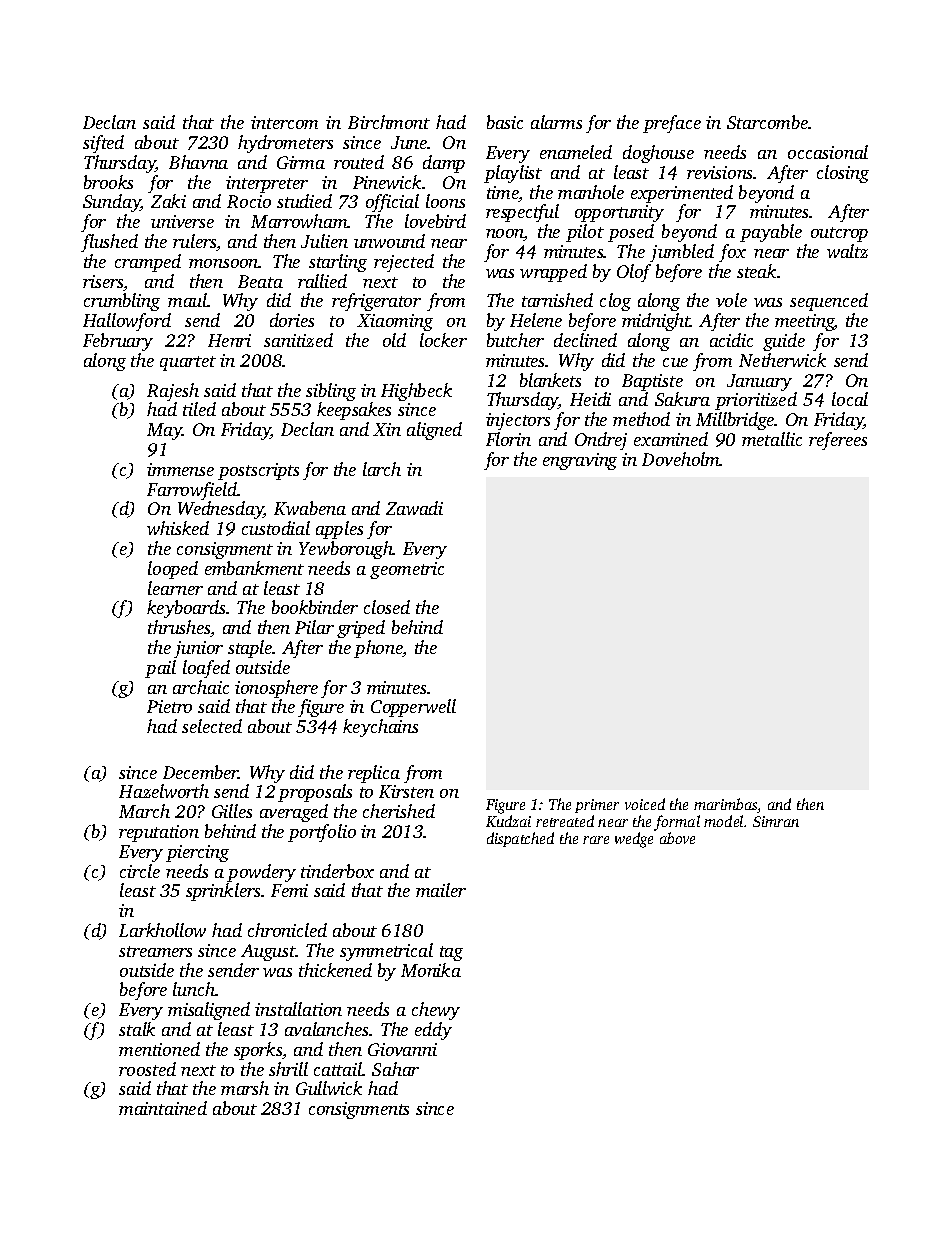 This screenshot has height=1233, width=952. I want to click on pail, so click(160, 669).
